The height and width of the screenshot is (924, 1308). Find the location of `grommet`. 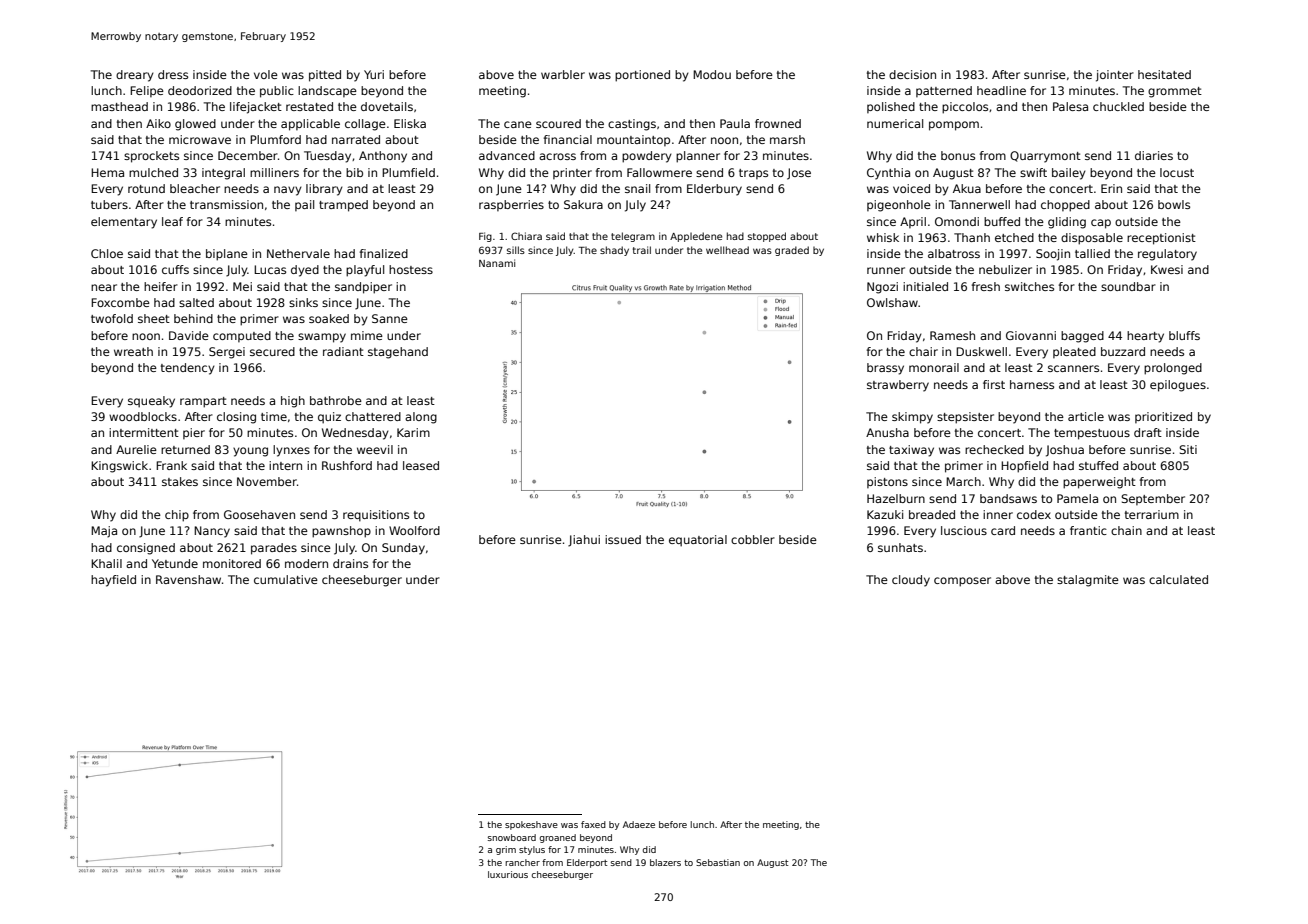

grommet is located at coordinates (1175, 92).
